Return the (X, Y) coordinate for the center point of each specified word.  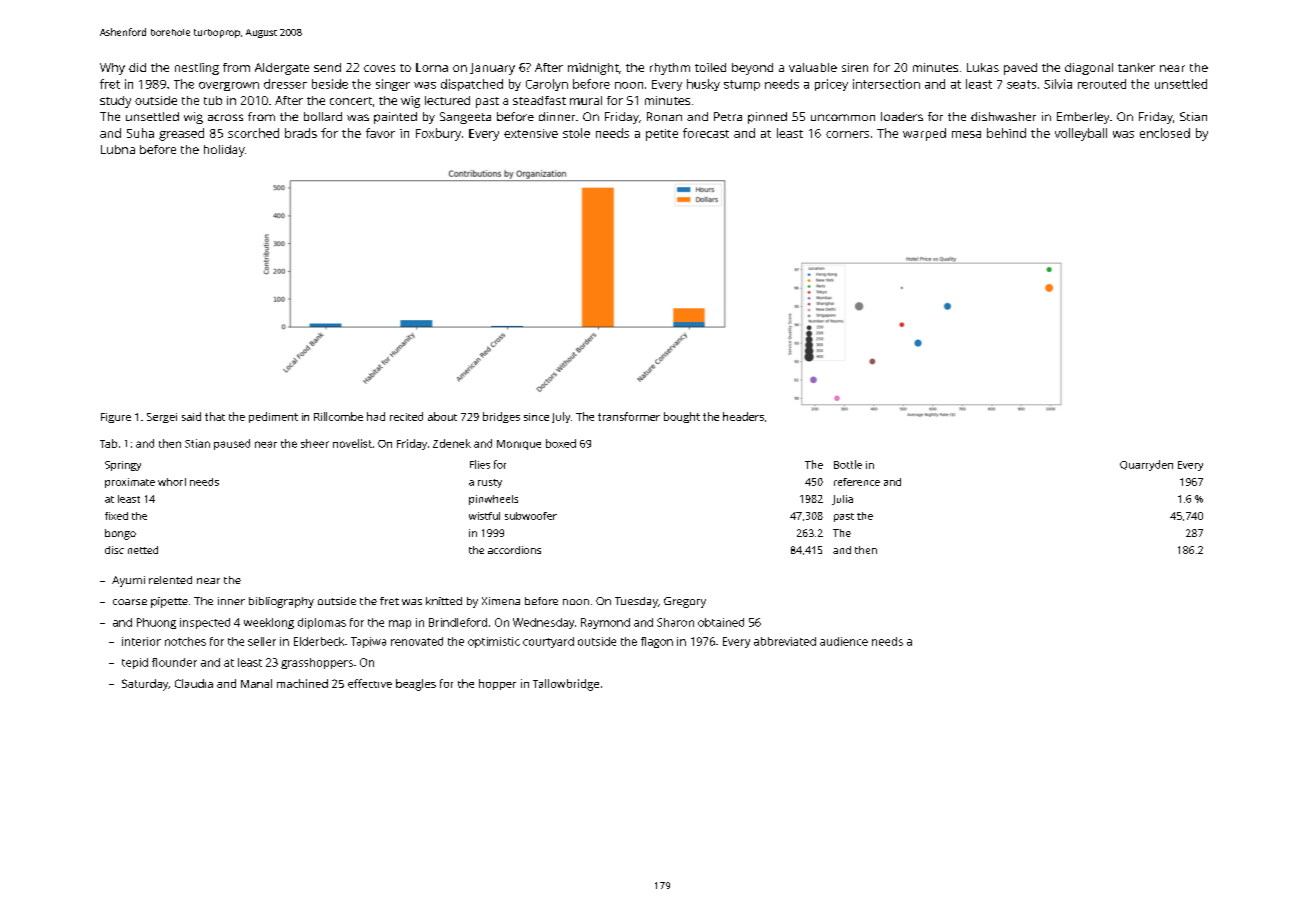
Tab (108, 443)
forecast (706, 133)
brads (301, 133)
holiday (224, 151)
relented (170, 580)
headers (743, 416)
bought (682, 417)
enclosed (1165, 133)
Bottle (848, 464)
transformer (629, 416)
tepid (135, 663)
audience (844, 641)
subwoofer (531, 516)
